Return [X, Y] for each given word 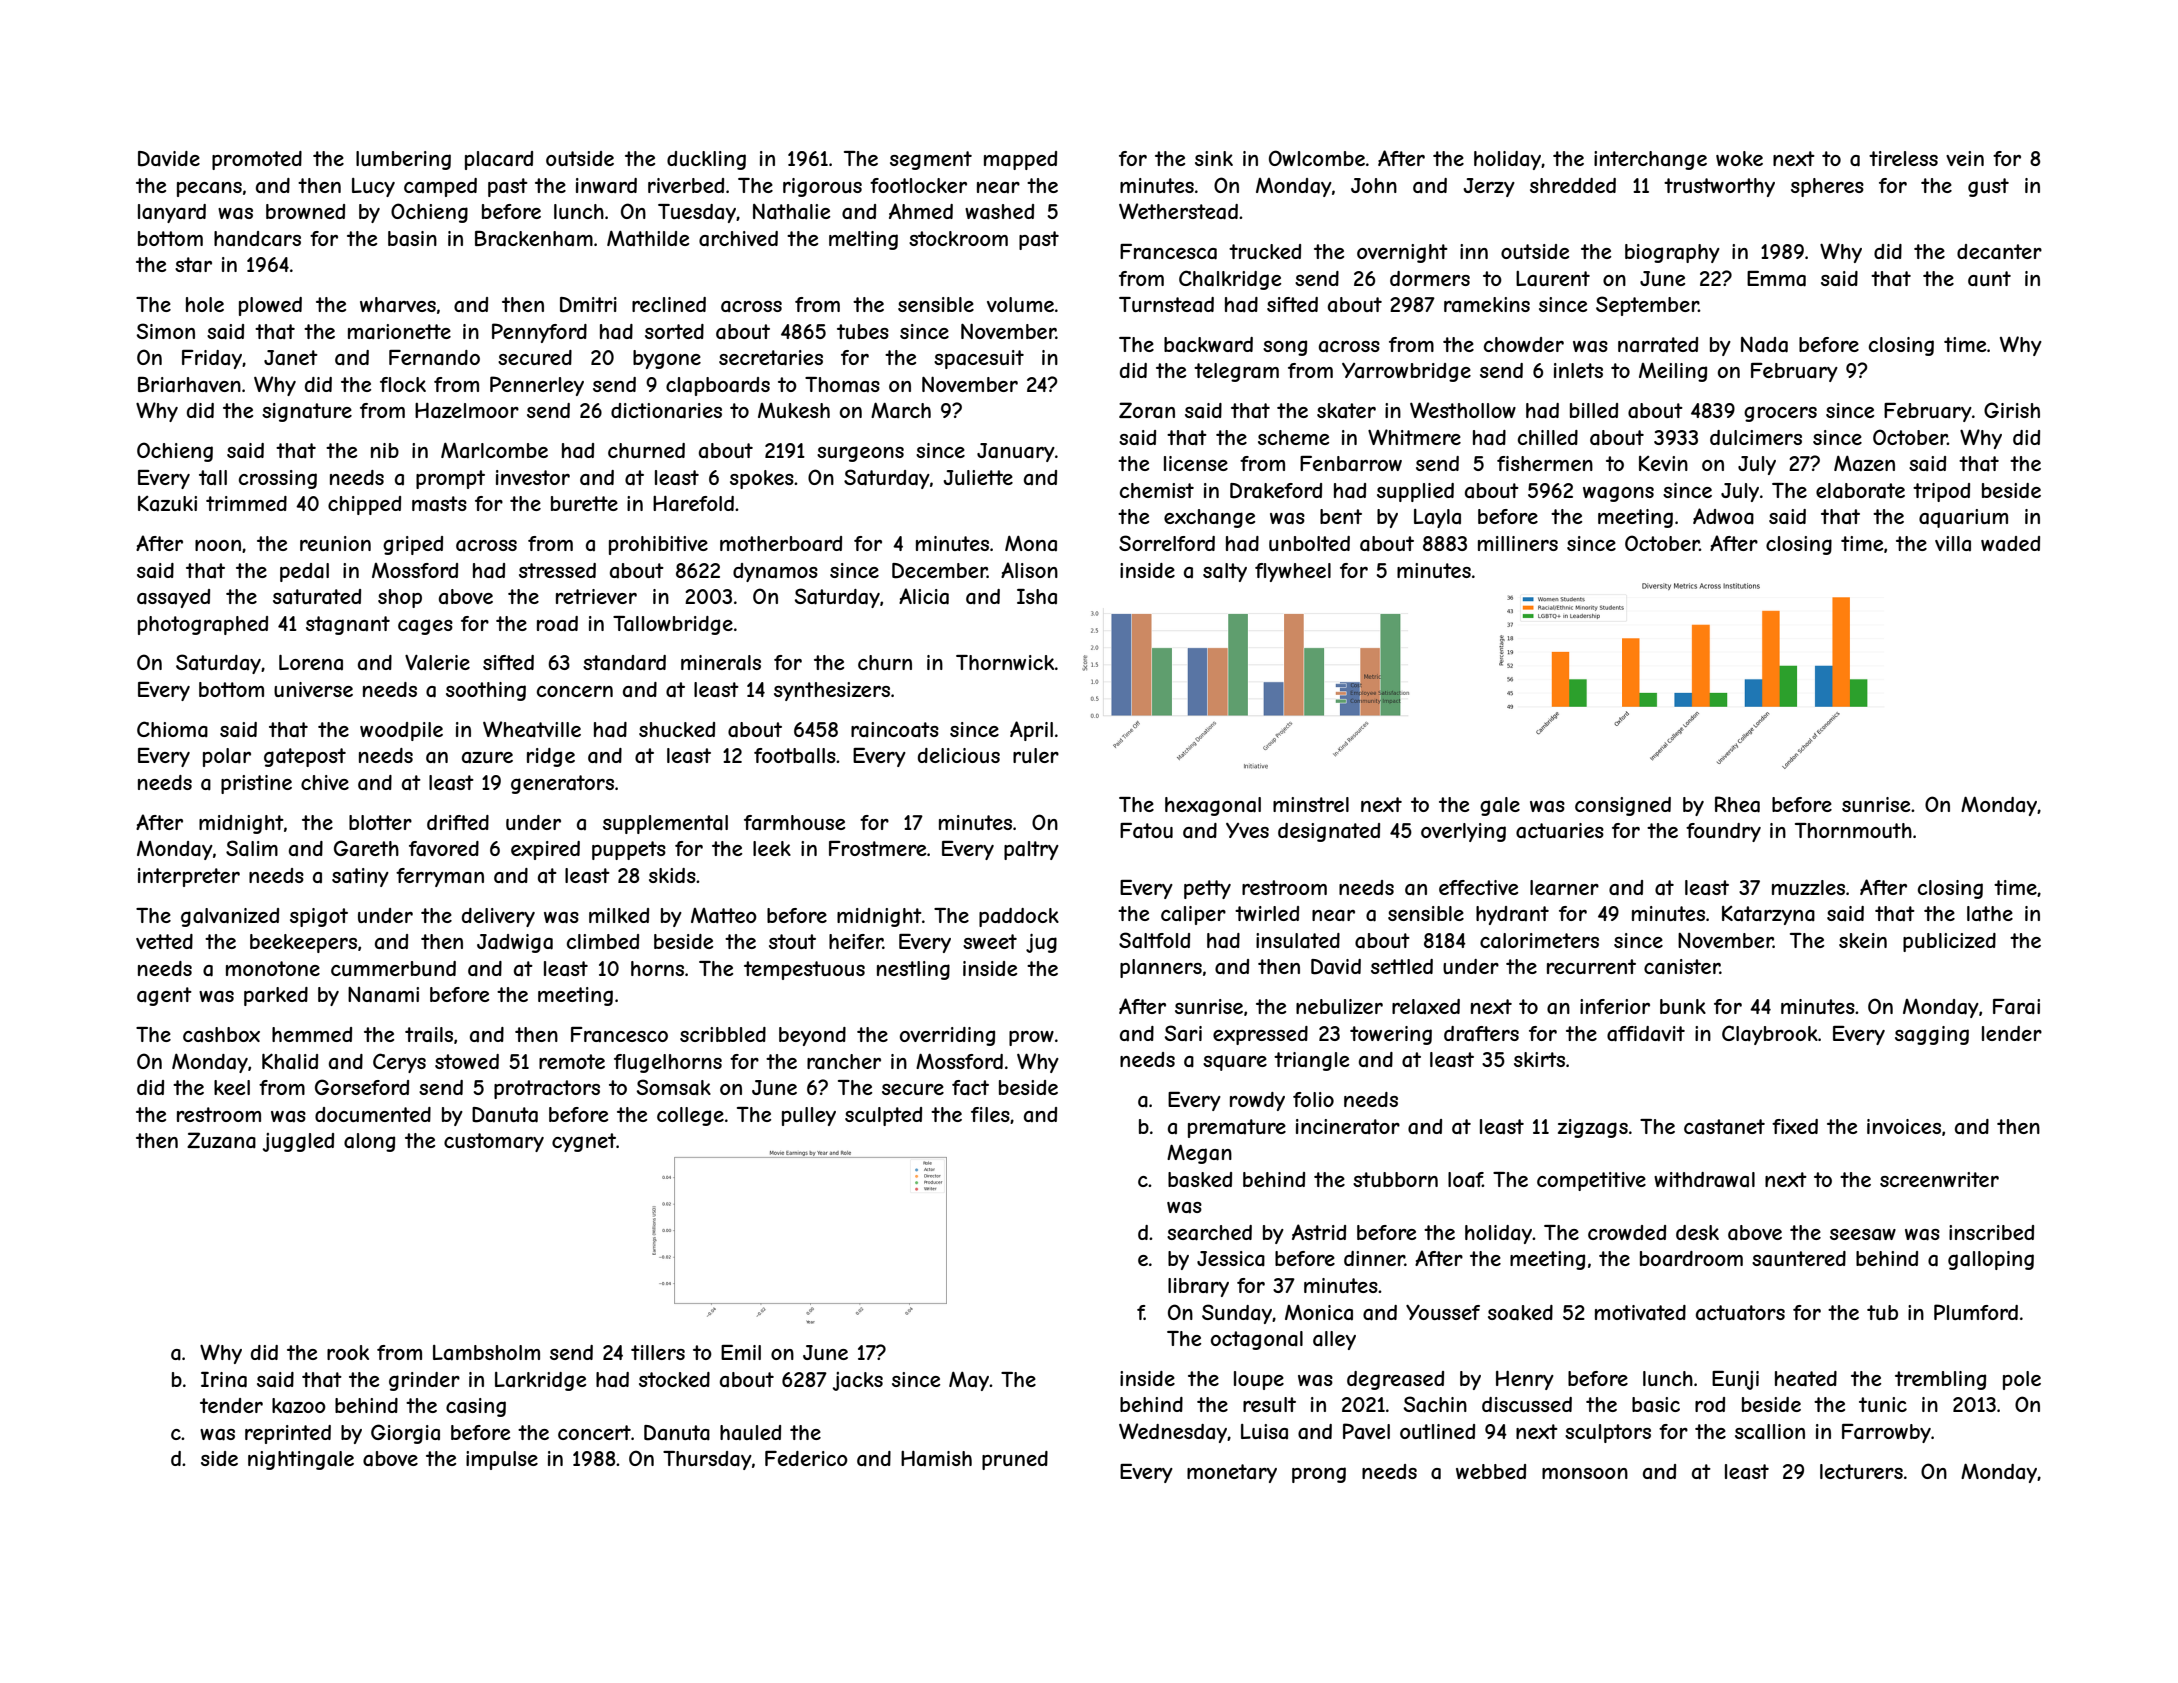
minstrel [1311, 804]
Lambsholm [486, 1353]
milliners [1518, 543]
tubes [863, 331]
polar [227, 757]
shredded [1573, 185]
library [1198, 1287]
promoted [257, 160]
